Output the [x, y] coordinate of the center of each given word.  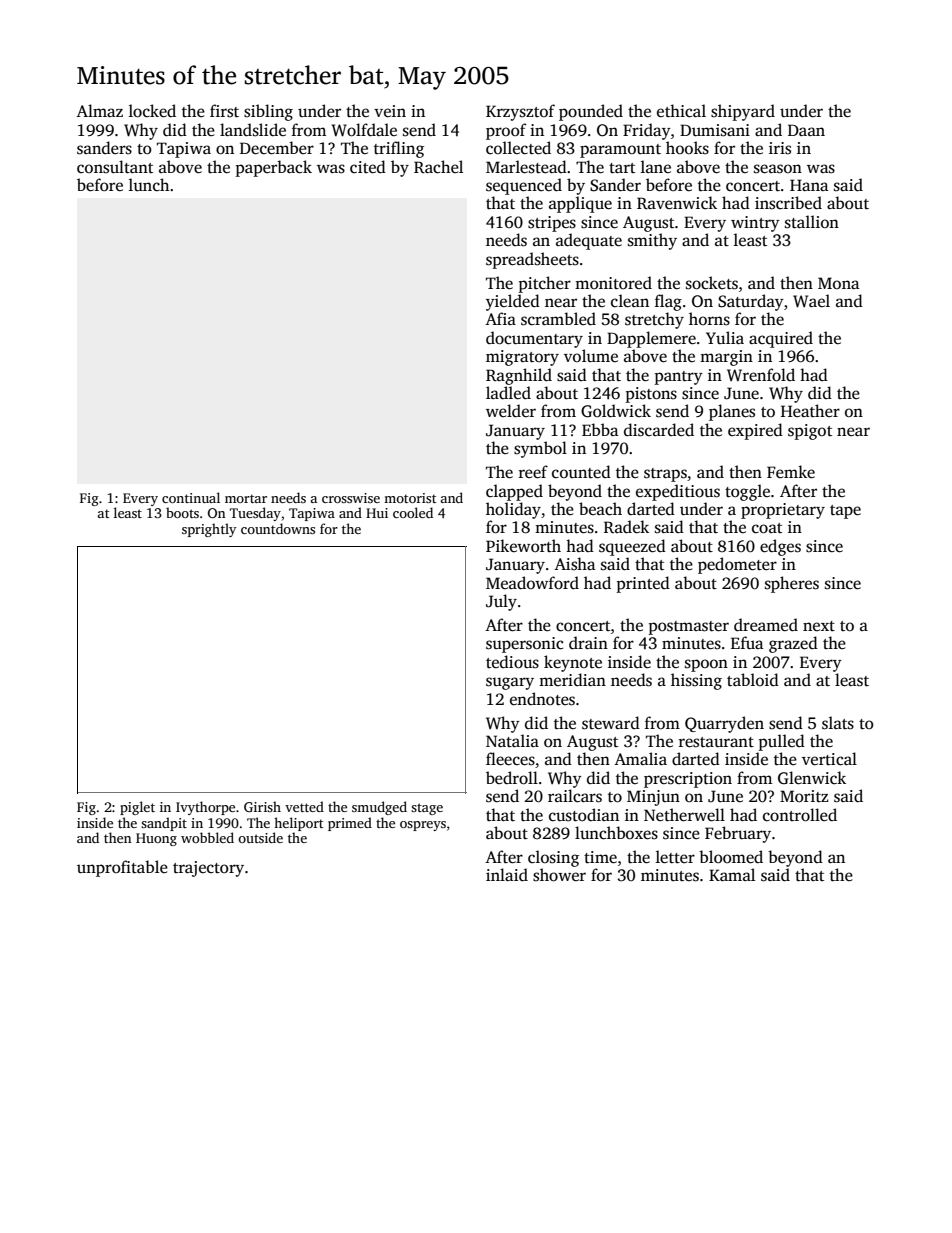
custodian [584, 815]
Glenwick [812, 778]
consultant [115, 167]
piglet [137, 808]
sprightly [209, 530]
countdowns [278, 528]
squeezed [632, 547]
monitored [613, 283]
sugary [510, 683]
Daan [806, 130]
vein [390, 111]
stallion [812, 222]
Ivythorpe [205, 808]
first [224, 111]
